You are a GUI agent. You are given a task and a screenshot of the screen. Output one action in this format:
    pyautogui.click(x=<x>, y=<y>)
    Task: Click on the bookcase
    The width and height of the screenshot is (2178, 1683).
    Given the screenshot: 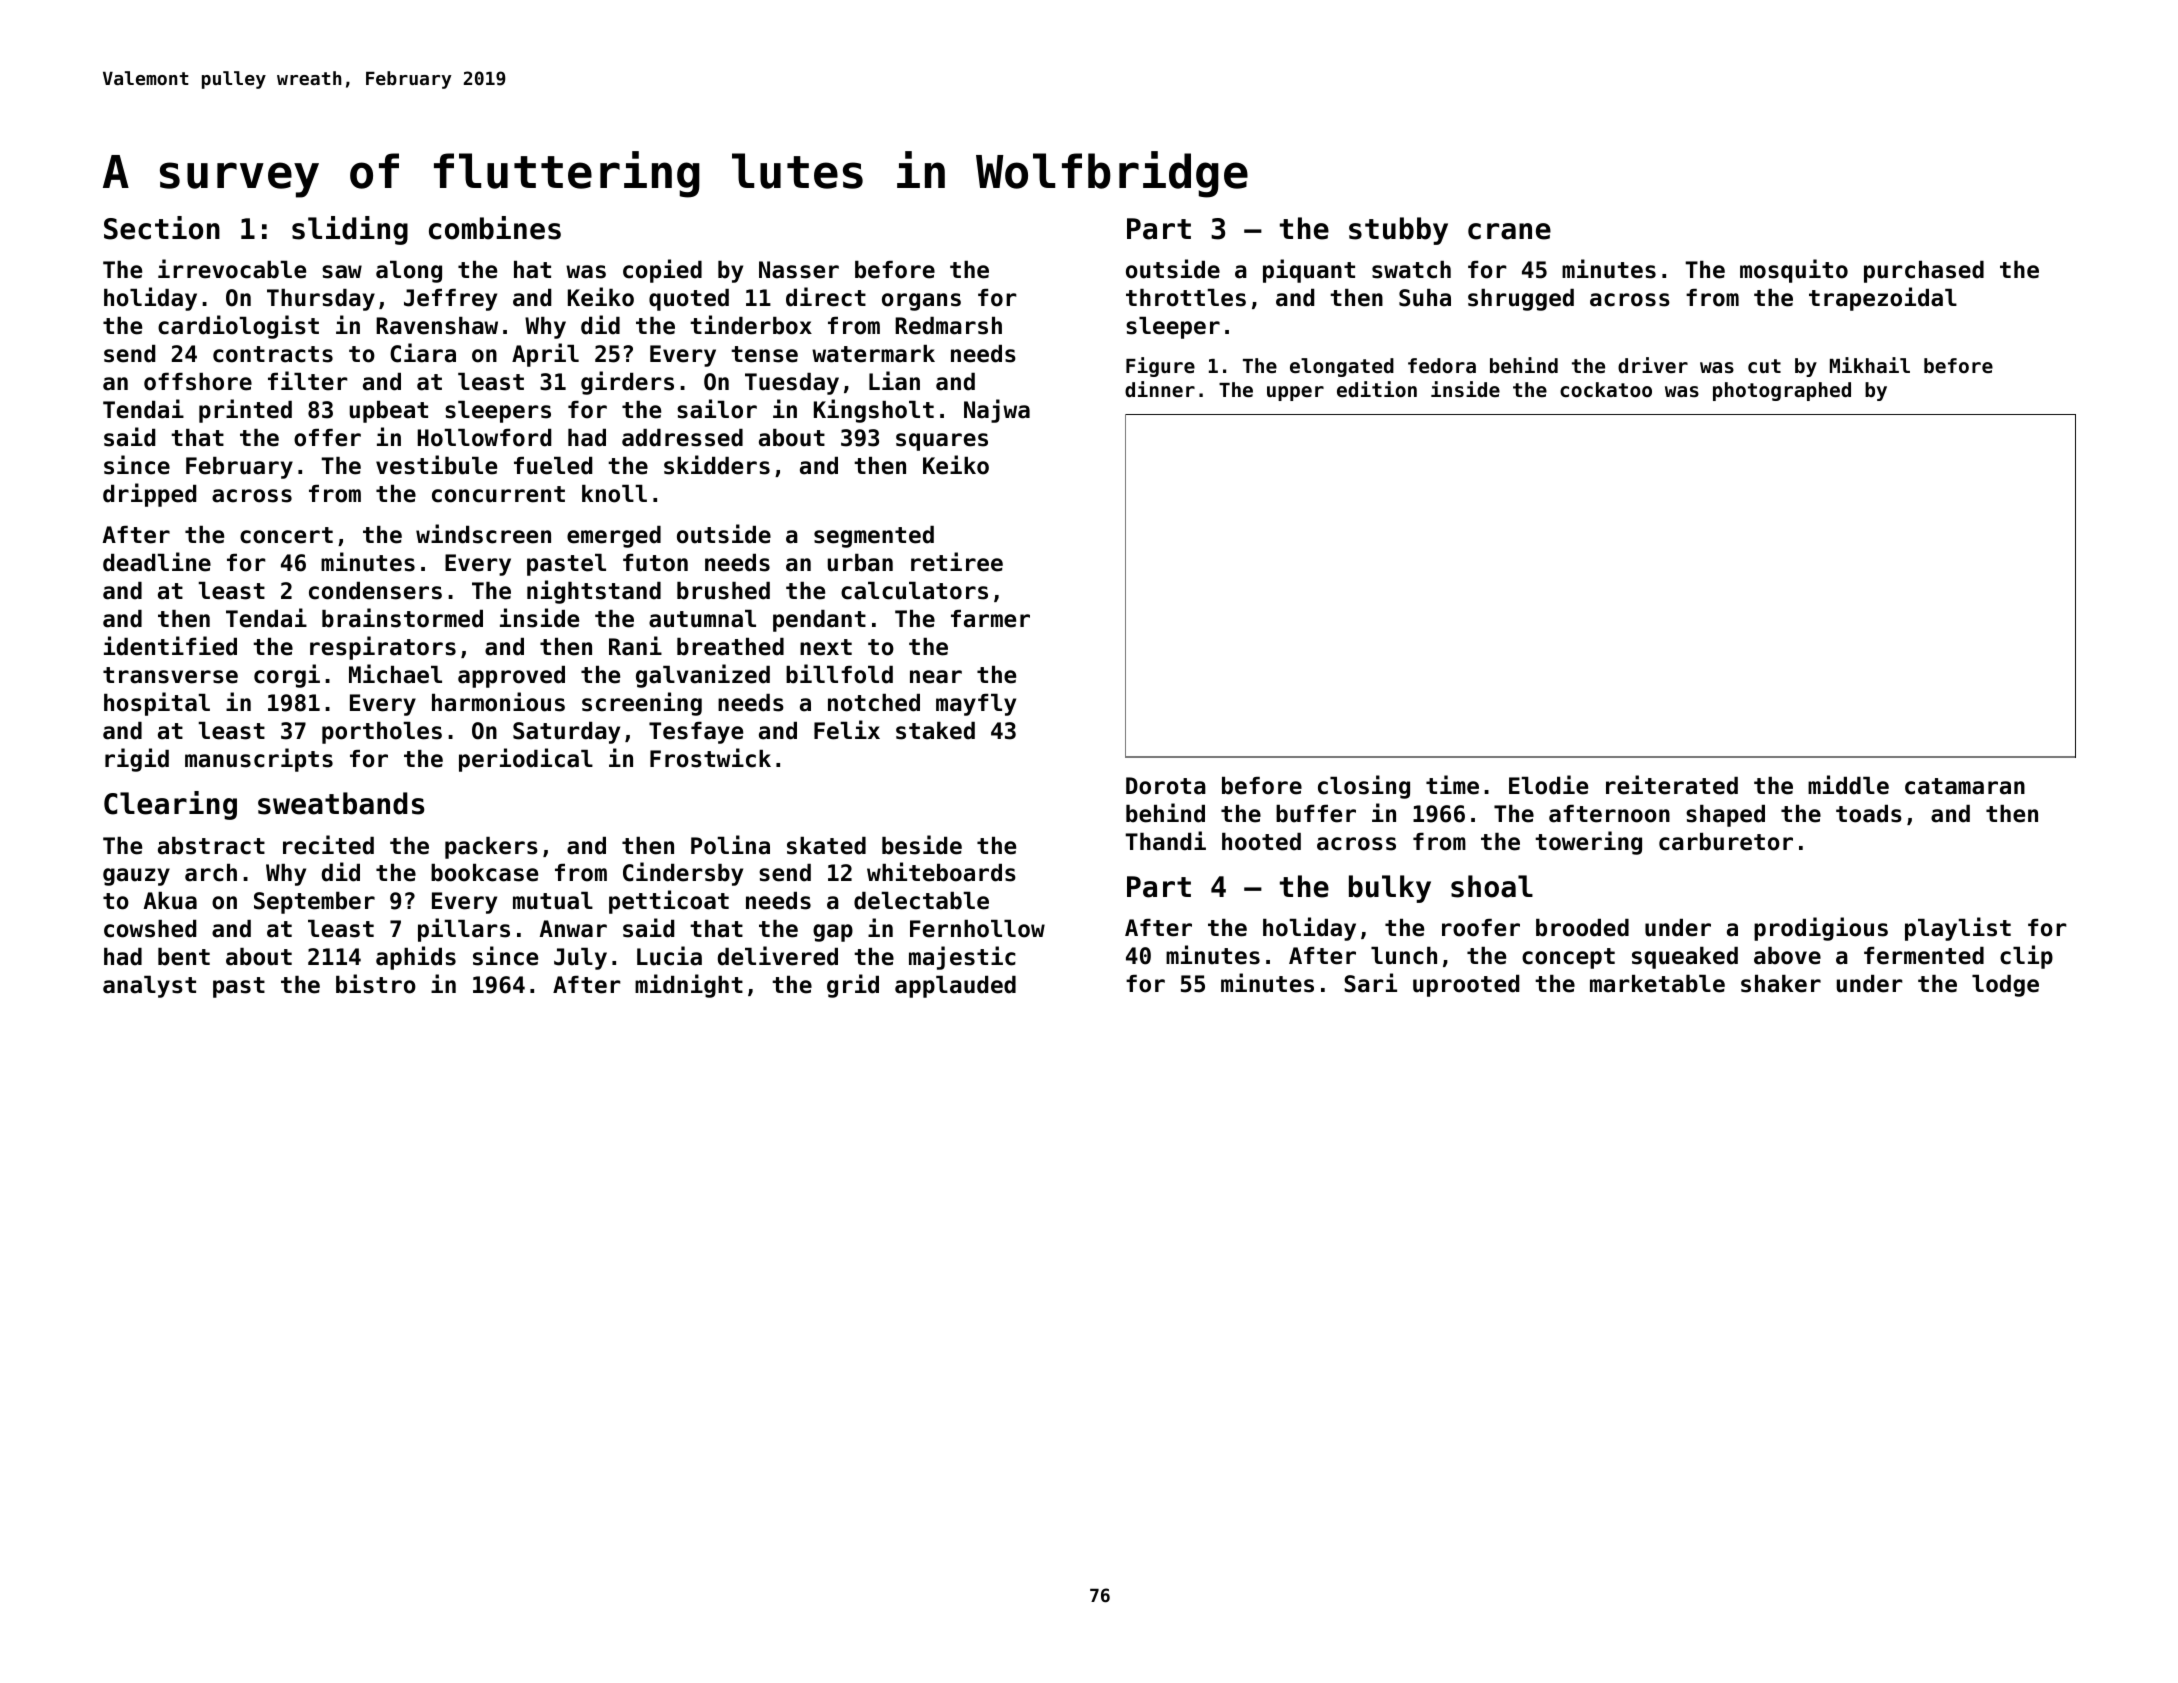 What is the action you would take?
    pyautogui.click(x=484, y=873)
